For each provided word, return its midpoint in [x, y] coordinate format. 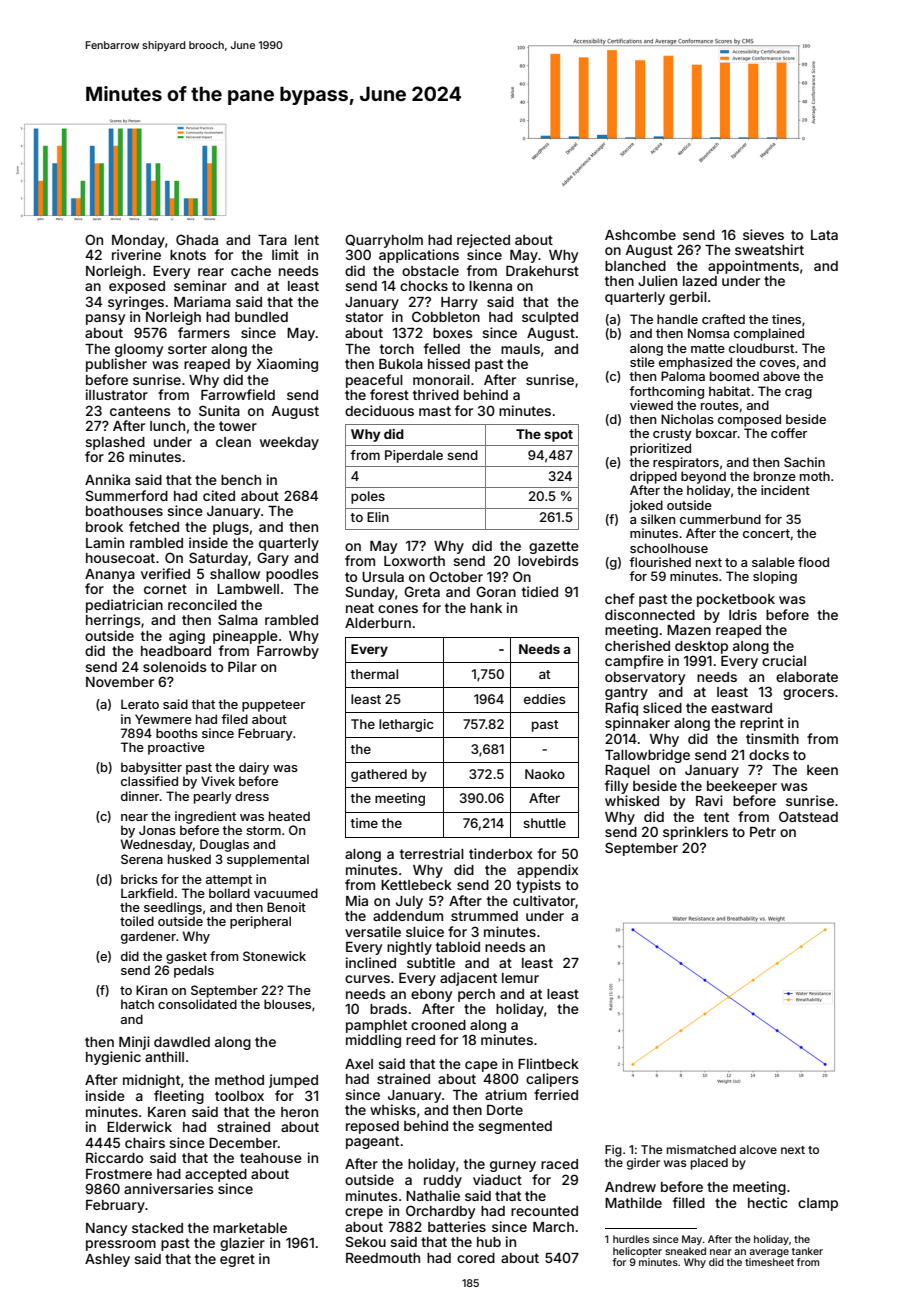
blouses [287, 1004]
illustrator [117, 394]
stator [364, 317]
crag [798, 394]
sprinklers [695, 833]
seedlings [173, 908]
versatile [373, 931]
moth [815, 476]
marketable [250, 1228]
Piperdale [414, 456]
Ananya [110, 575]
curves [367, 979]
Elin [378, 517]
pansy [105, 319]
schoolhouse [669, 548]
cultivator [544, 900]
